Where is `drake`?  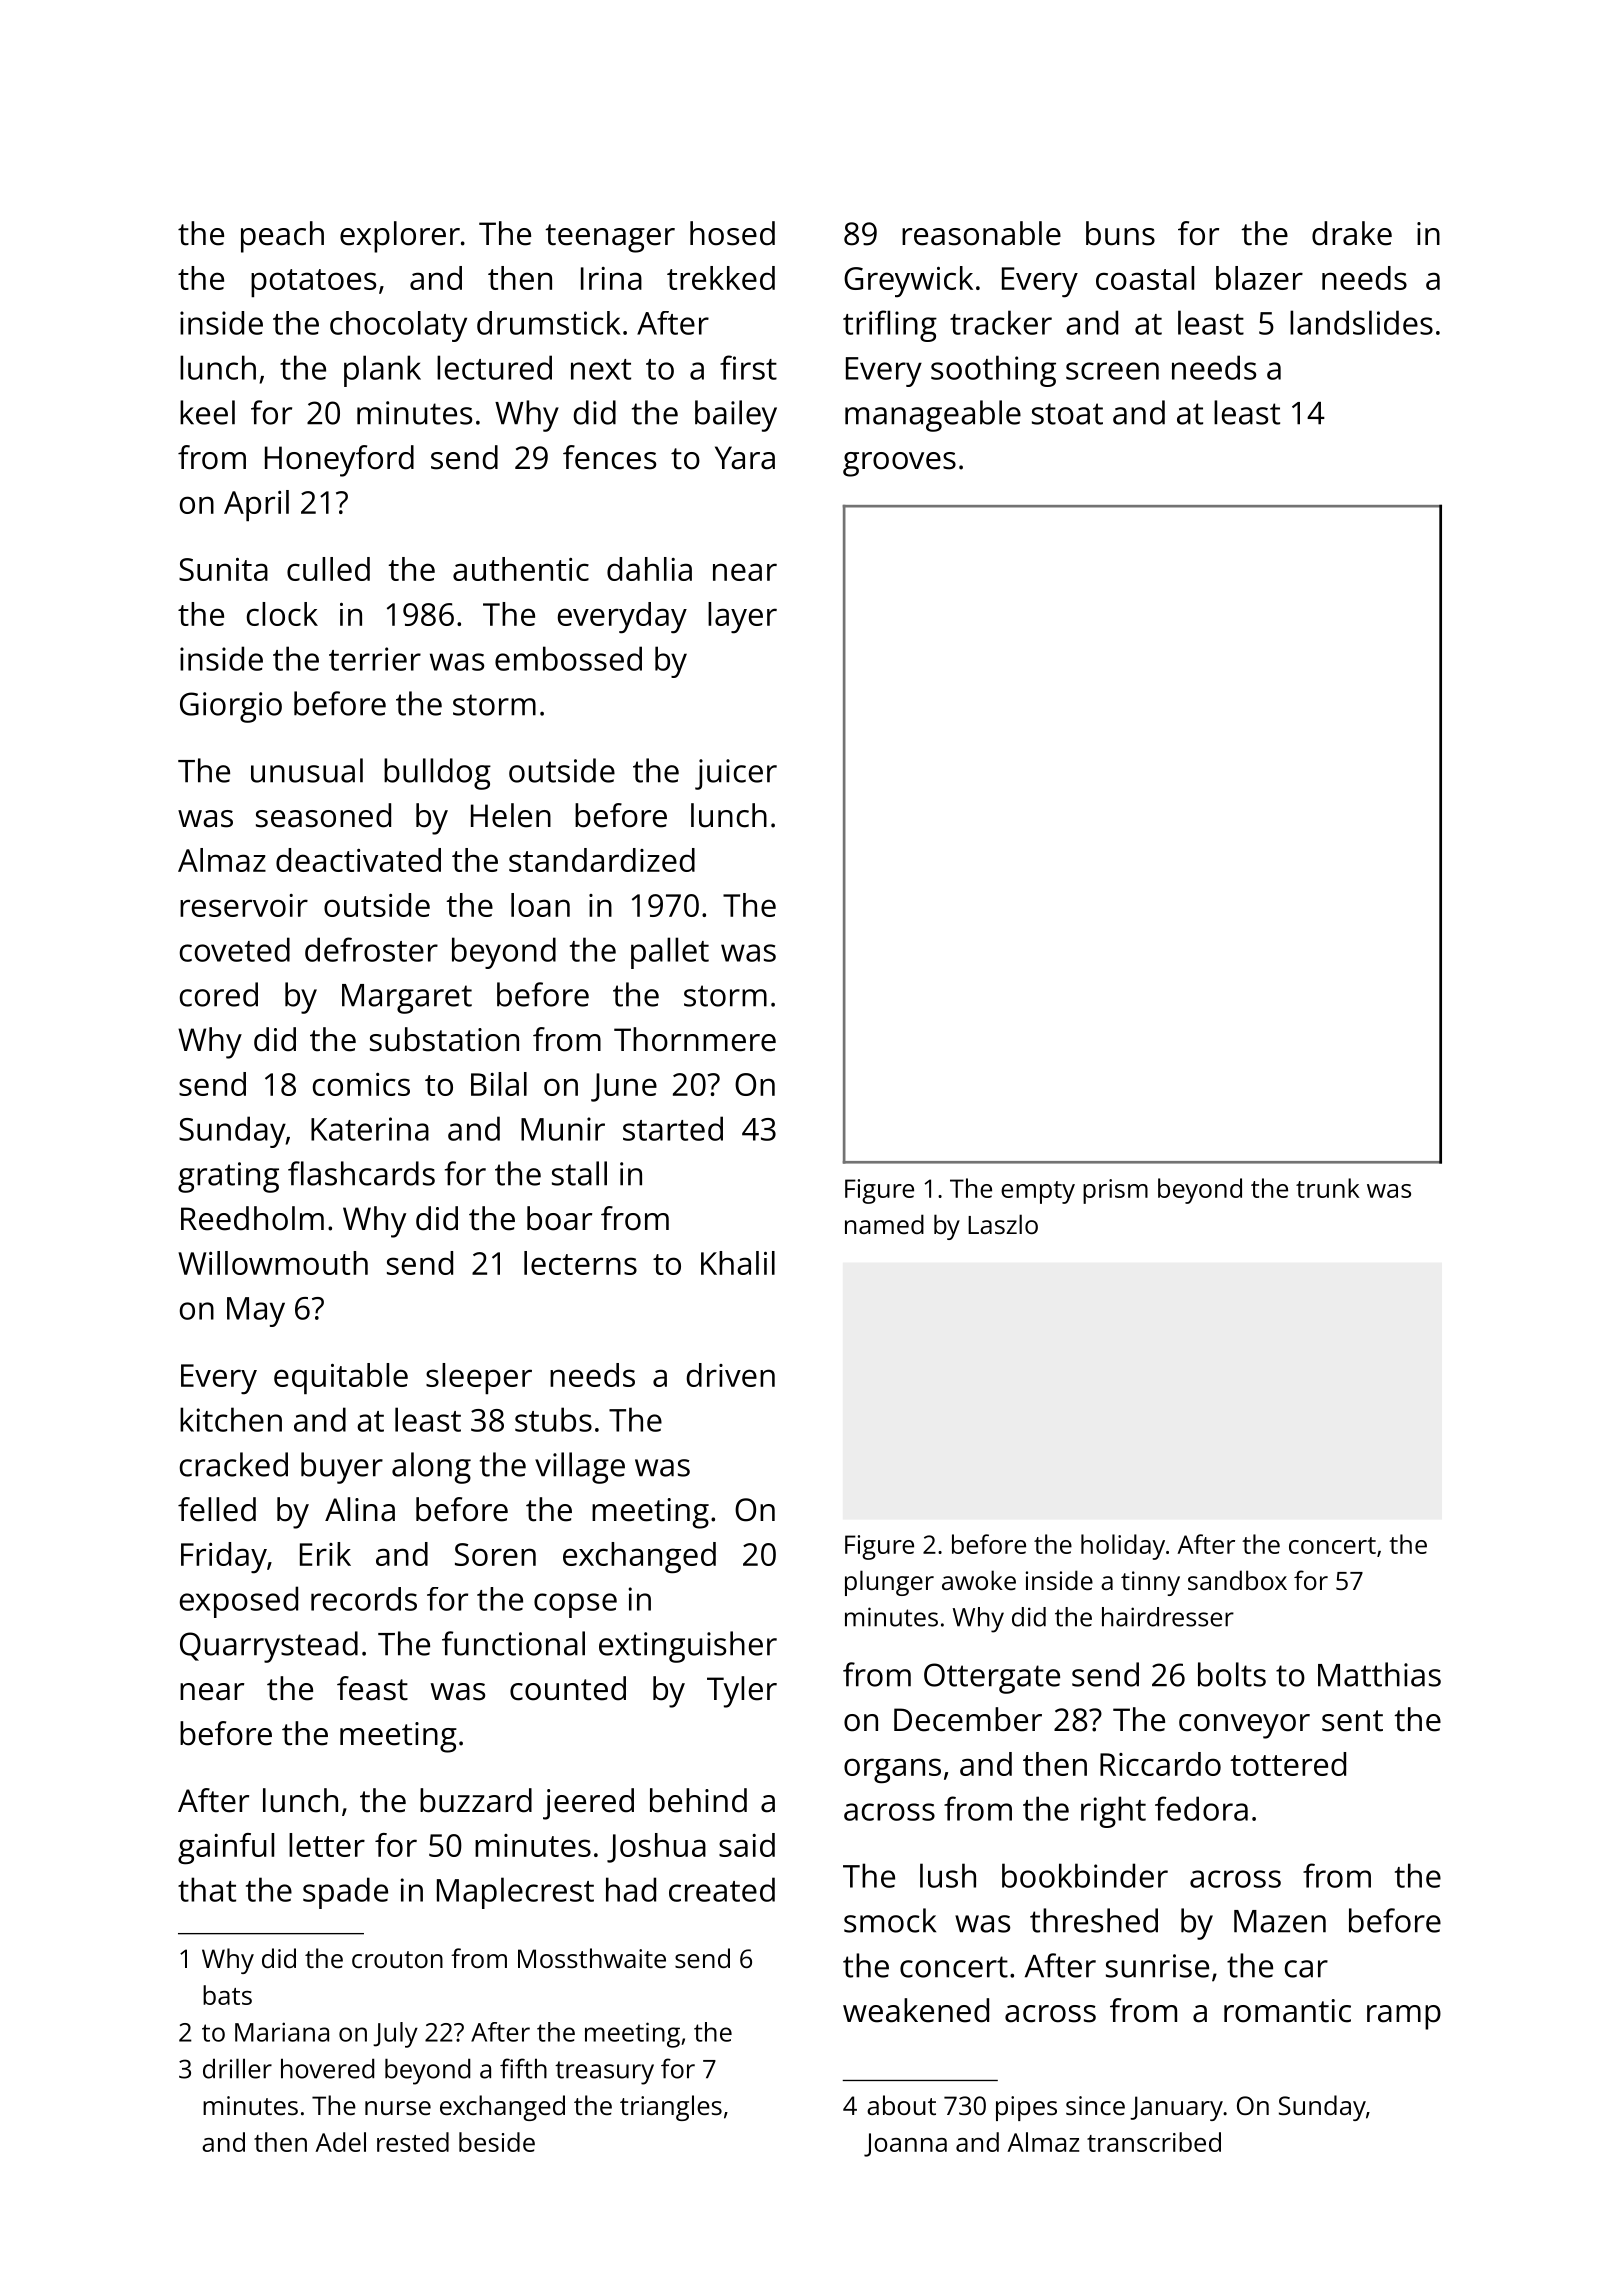
drake is located at coordinates (1352, 233).
